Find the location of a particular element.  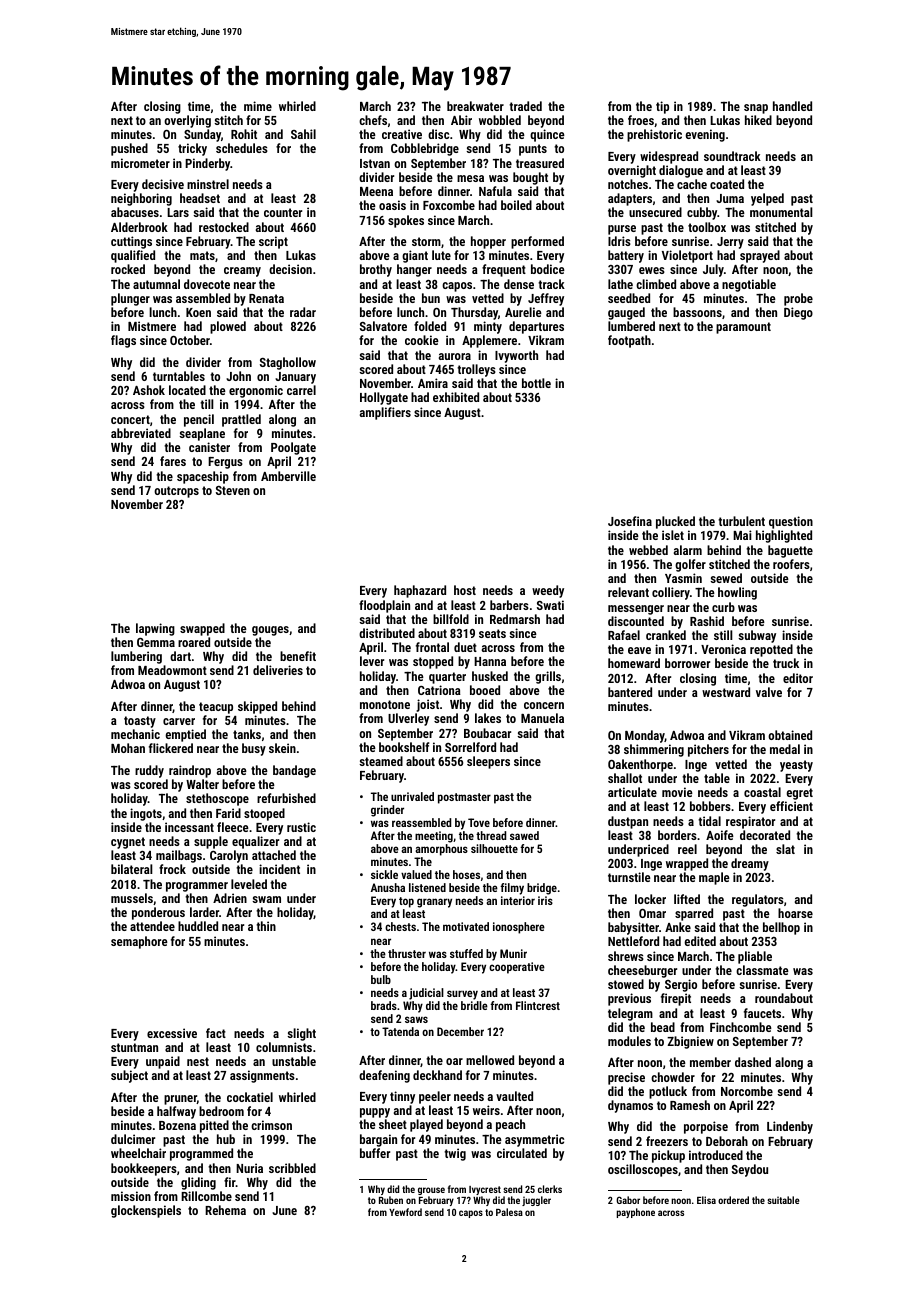

notches is located at coordinates (628, 184).
